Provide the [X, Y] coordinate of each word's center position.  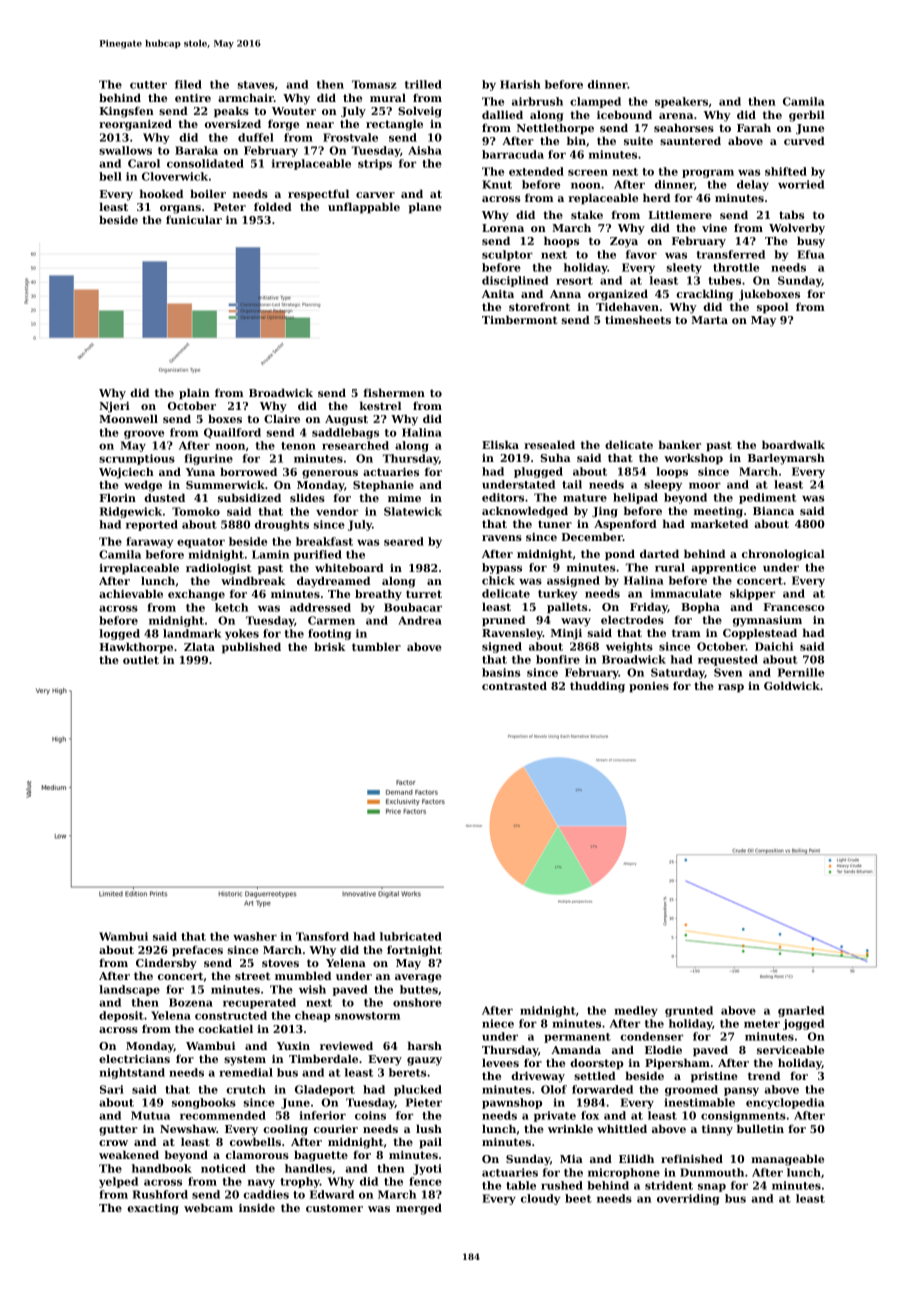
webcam [208, 1207]
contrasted [514, 685]
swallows [125, 150]
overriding [688, 1199]
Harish [520, 84]
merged [419, 1209]
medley [636, 1011]
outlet [141, 659]
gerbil [807, 116]
